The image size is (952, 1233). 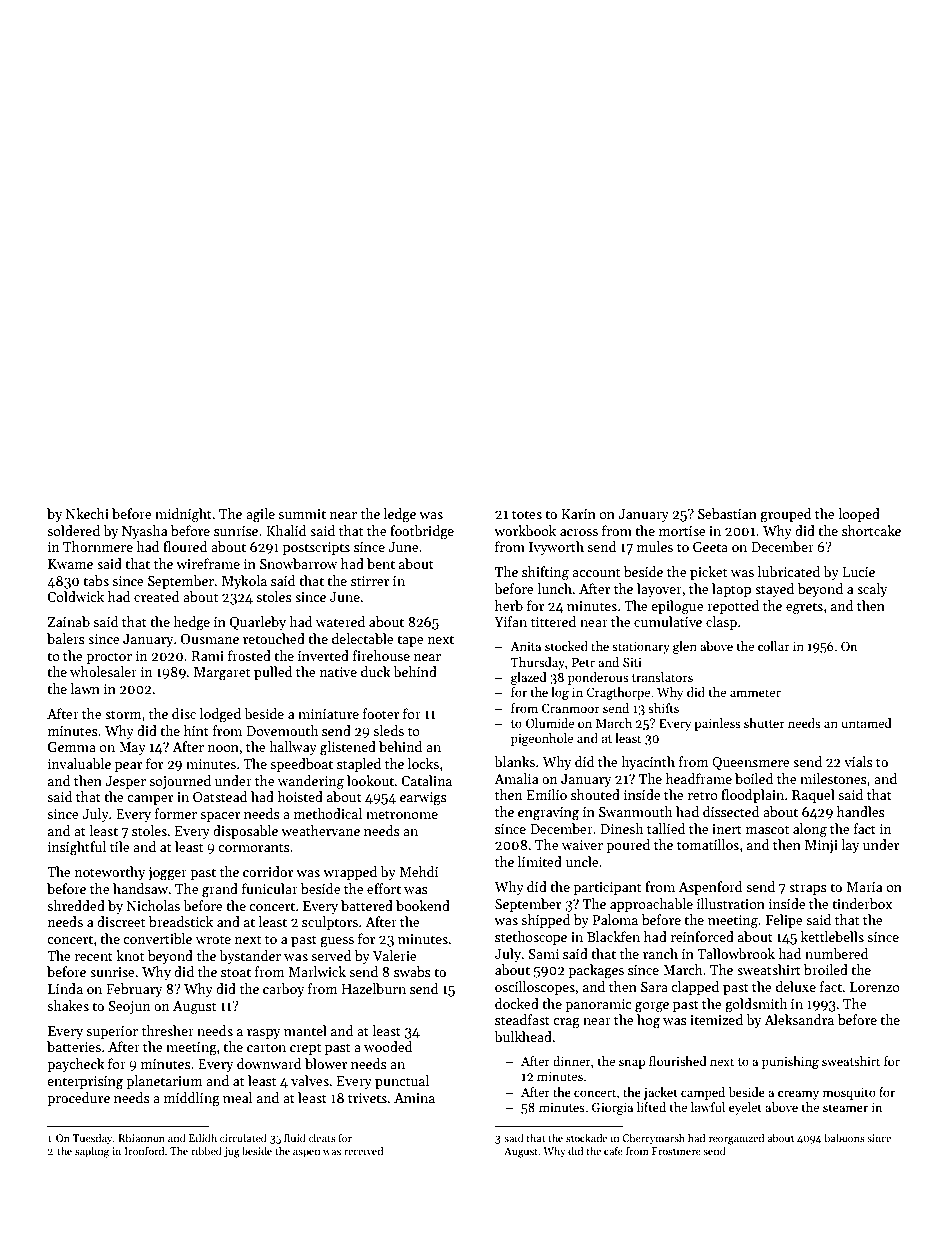 I want to click on scaly, so click(x=872, y=590).
